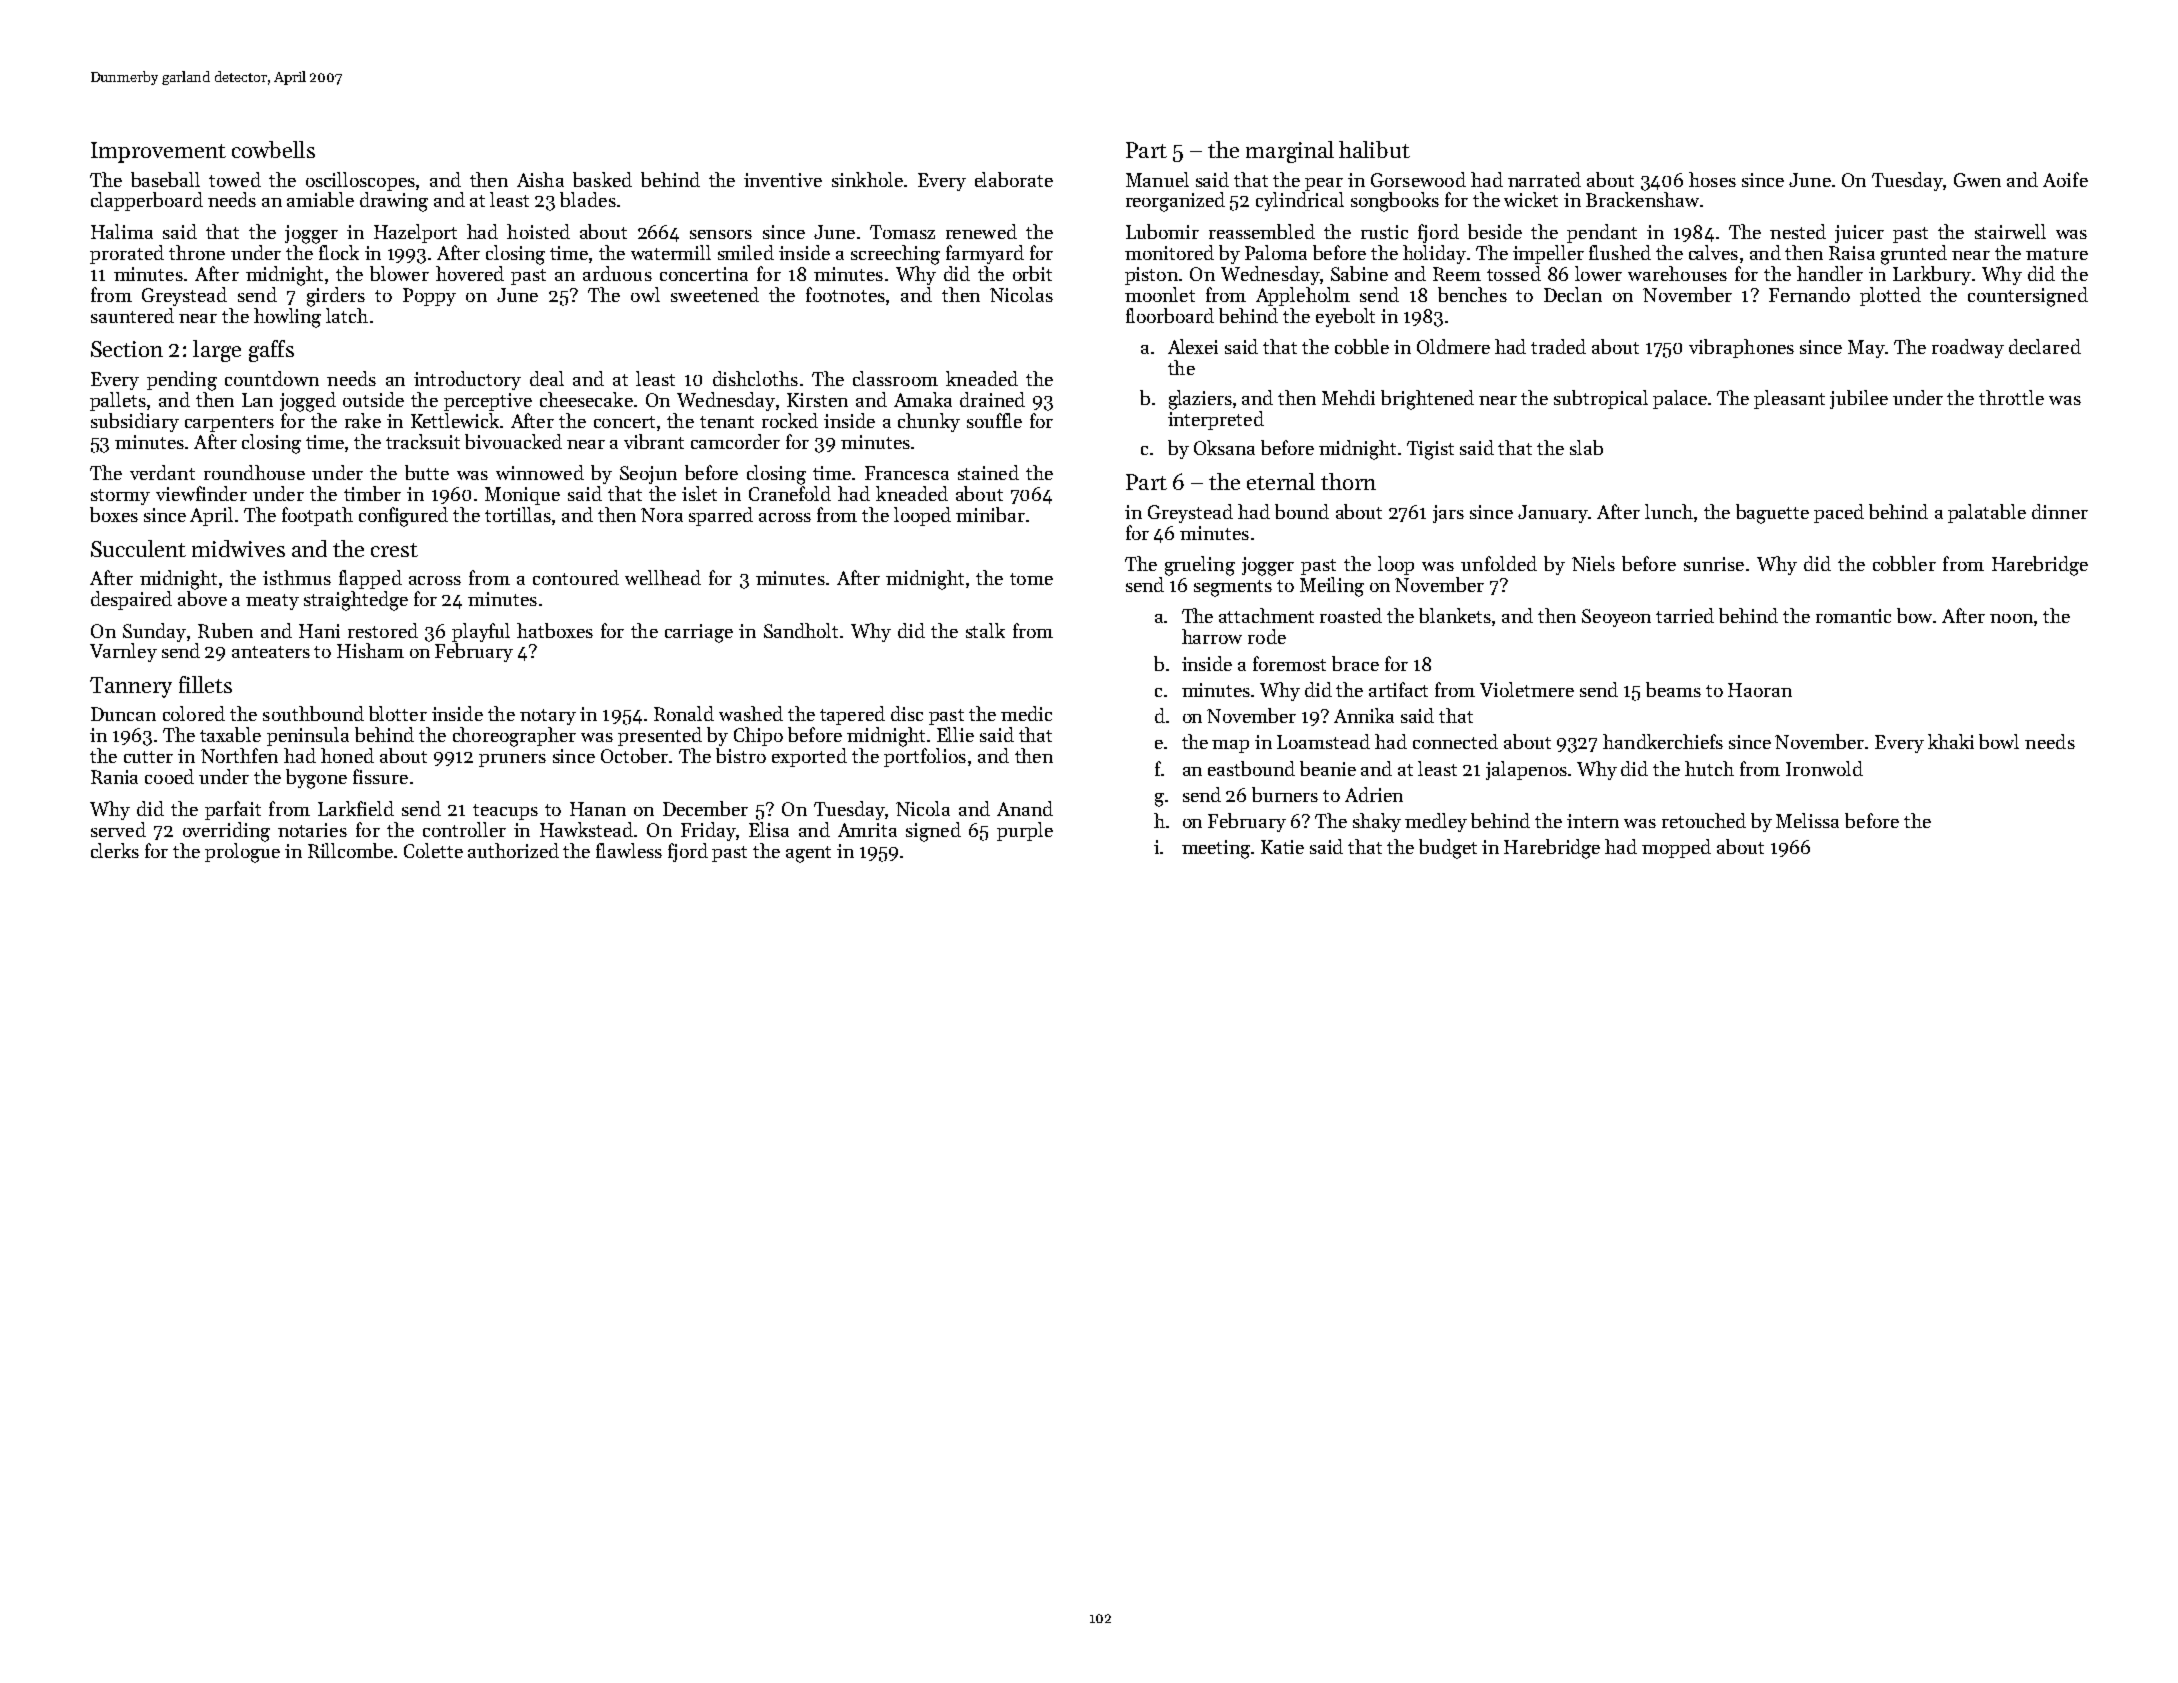 The width and height of the page is (2178, 1683). What do you see at coordinates (1714, 564) in the page?
I see `sunrise` at bounding box center [1714, 564].
